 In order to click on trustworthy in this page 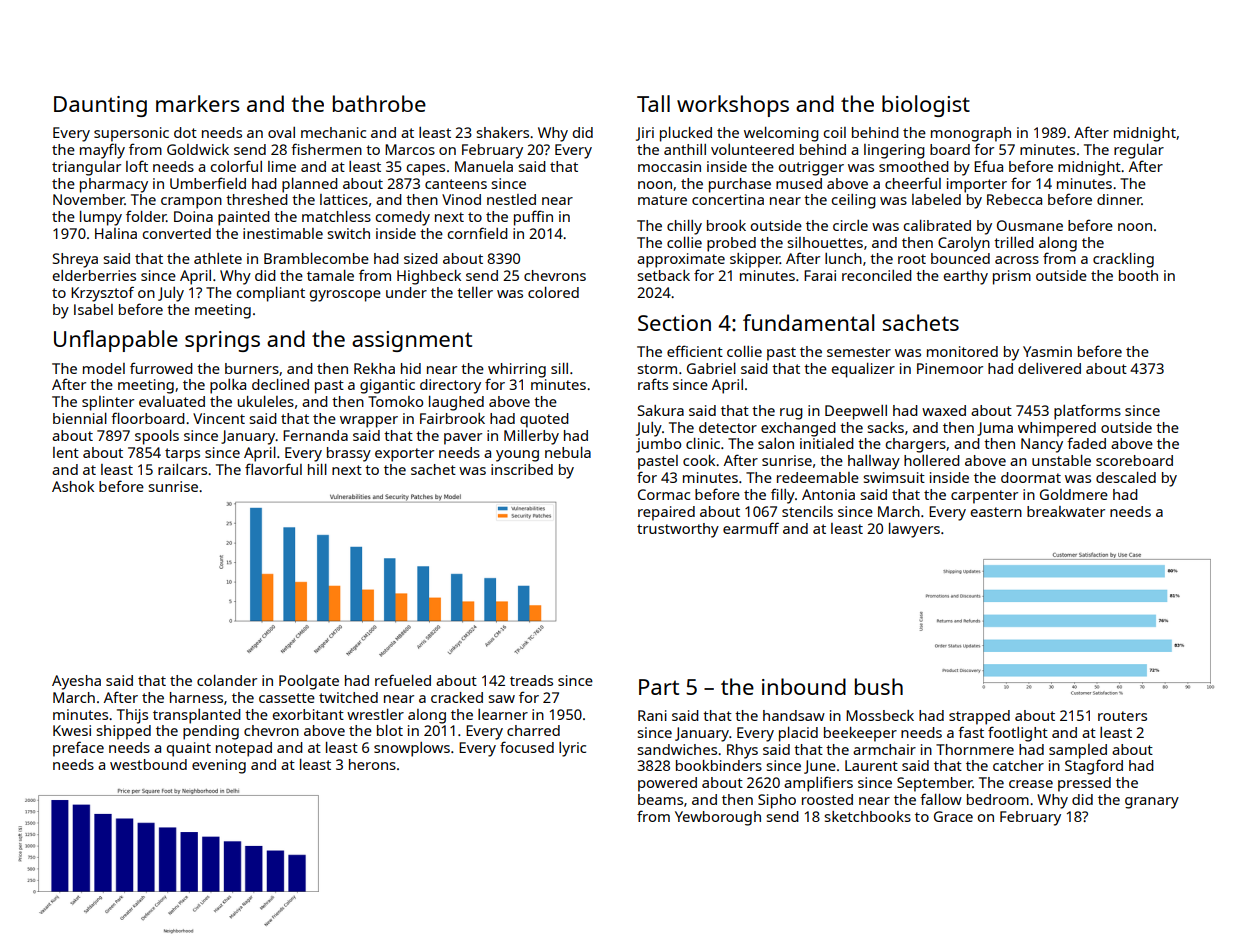, I will do `click(678, 530)`.
